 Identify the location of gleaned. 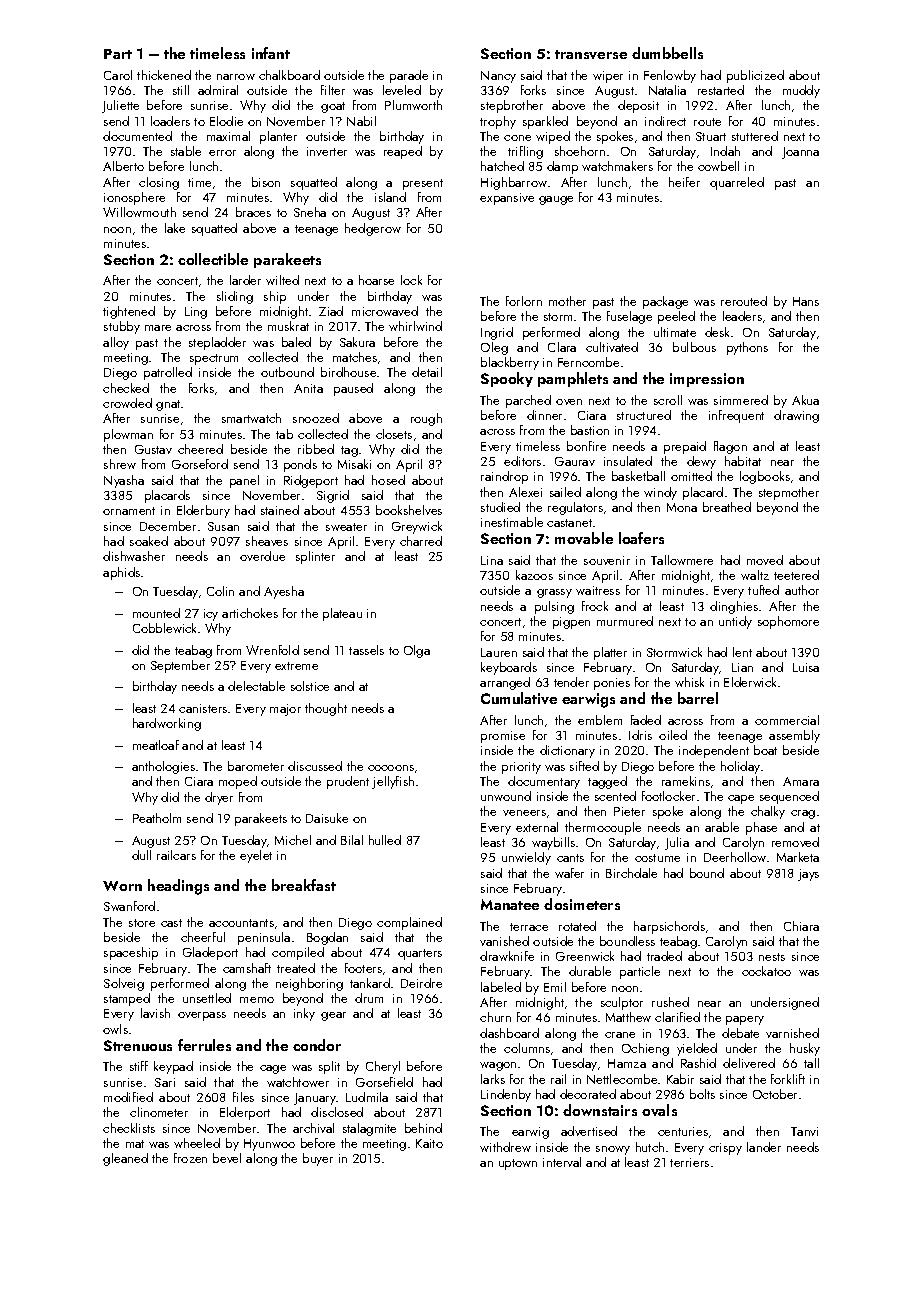
(125, 1159).
